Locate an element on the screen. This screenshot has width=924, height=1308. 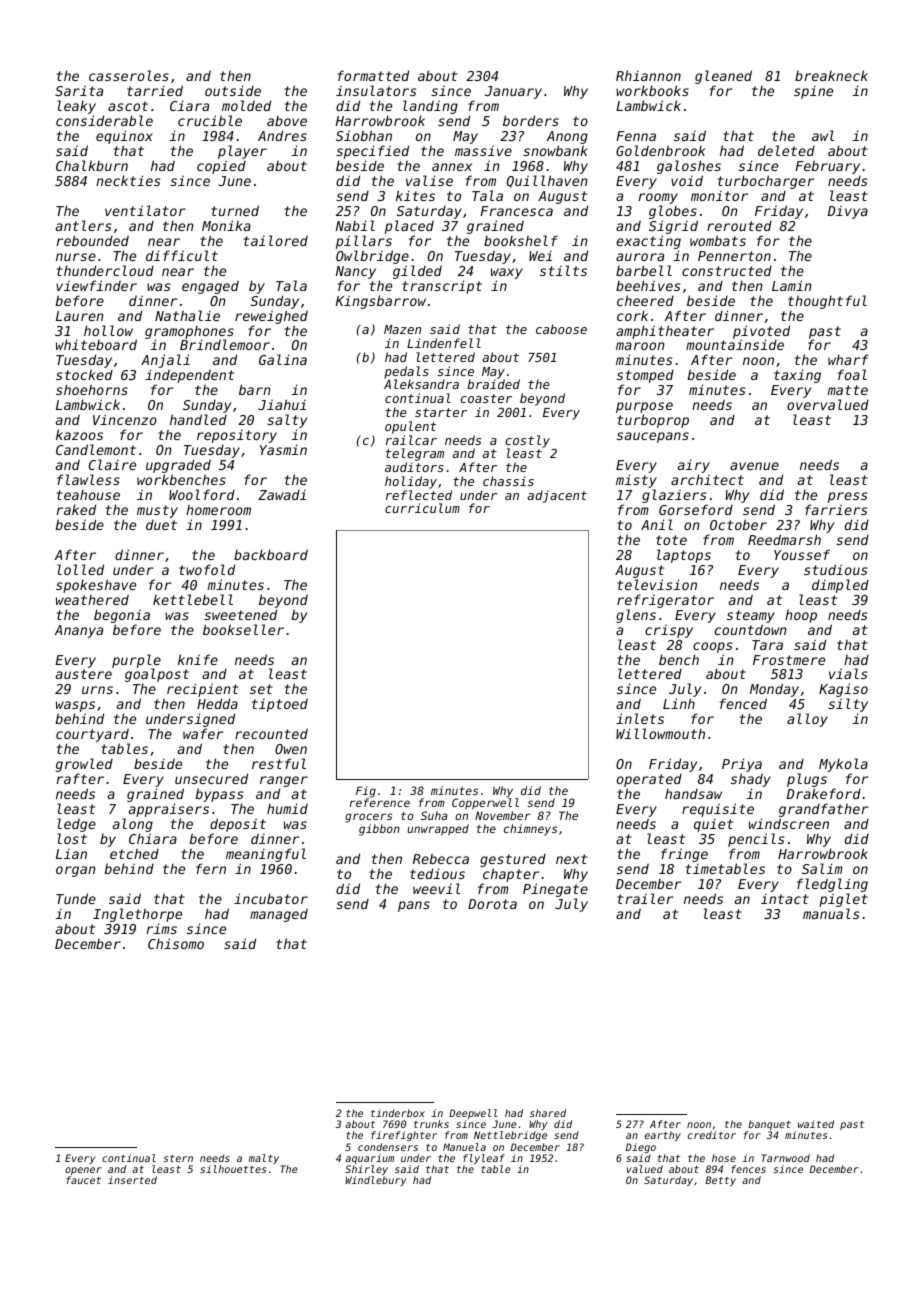
breakneck is located at coordinates (831, 75).
